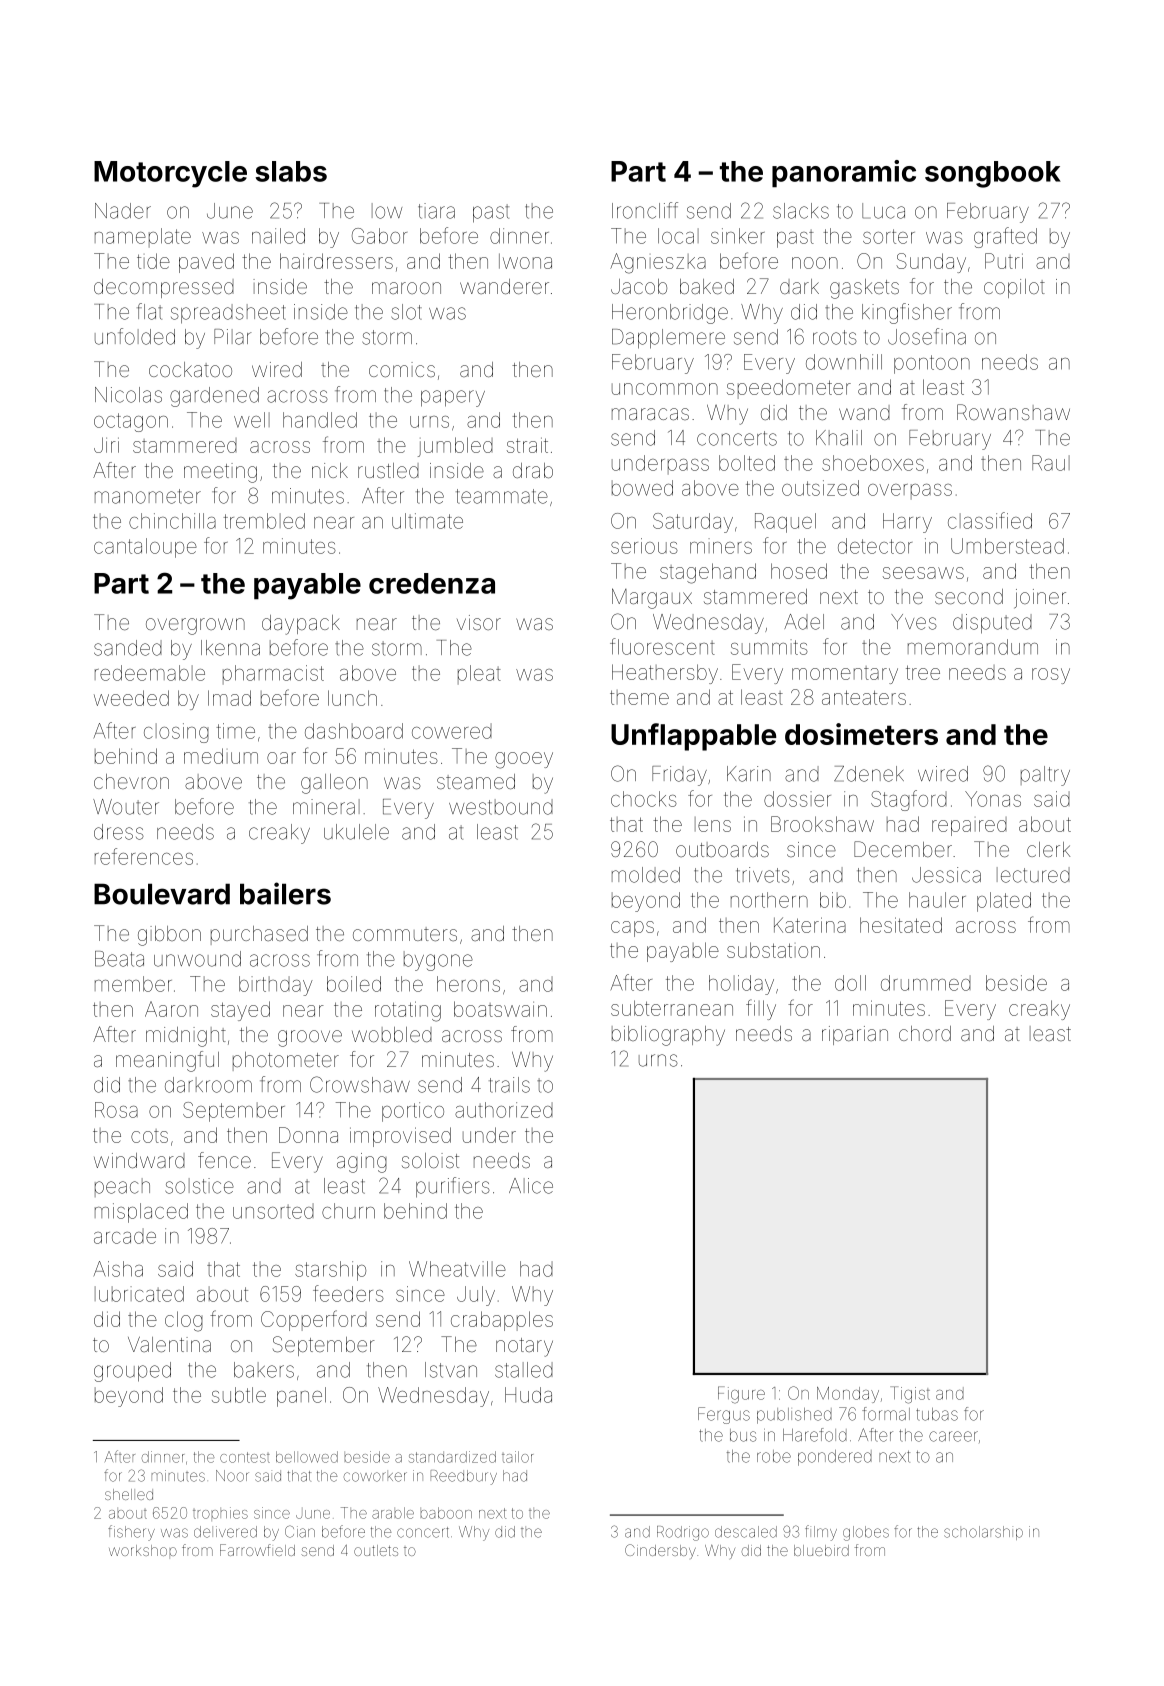  I want to click on bowed, so click(642, 488).
